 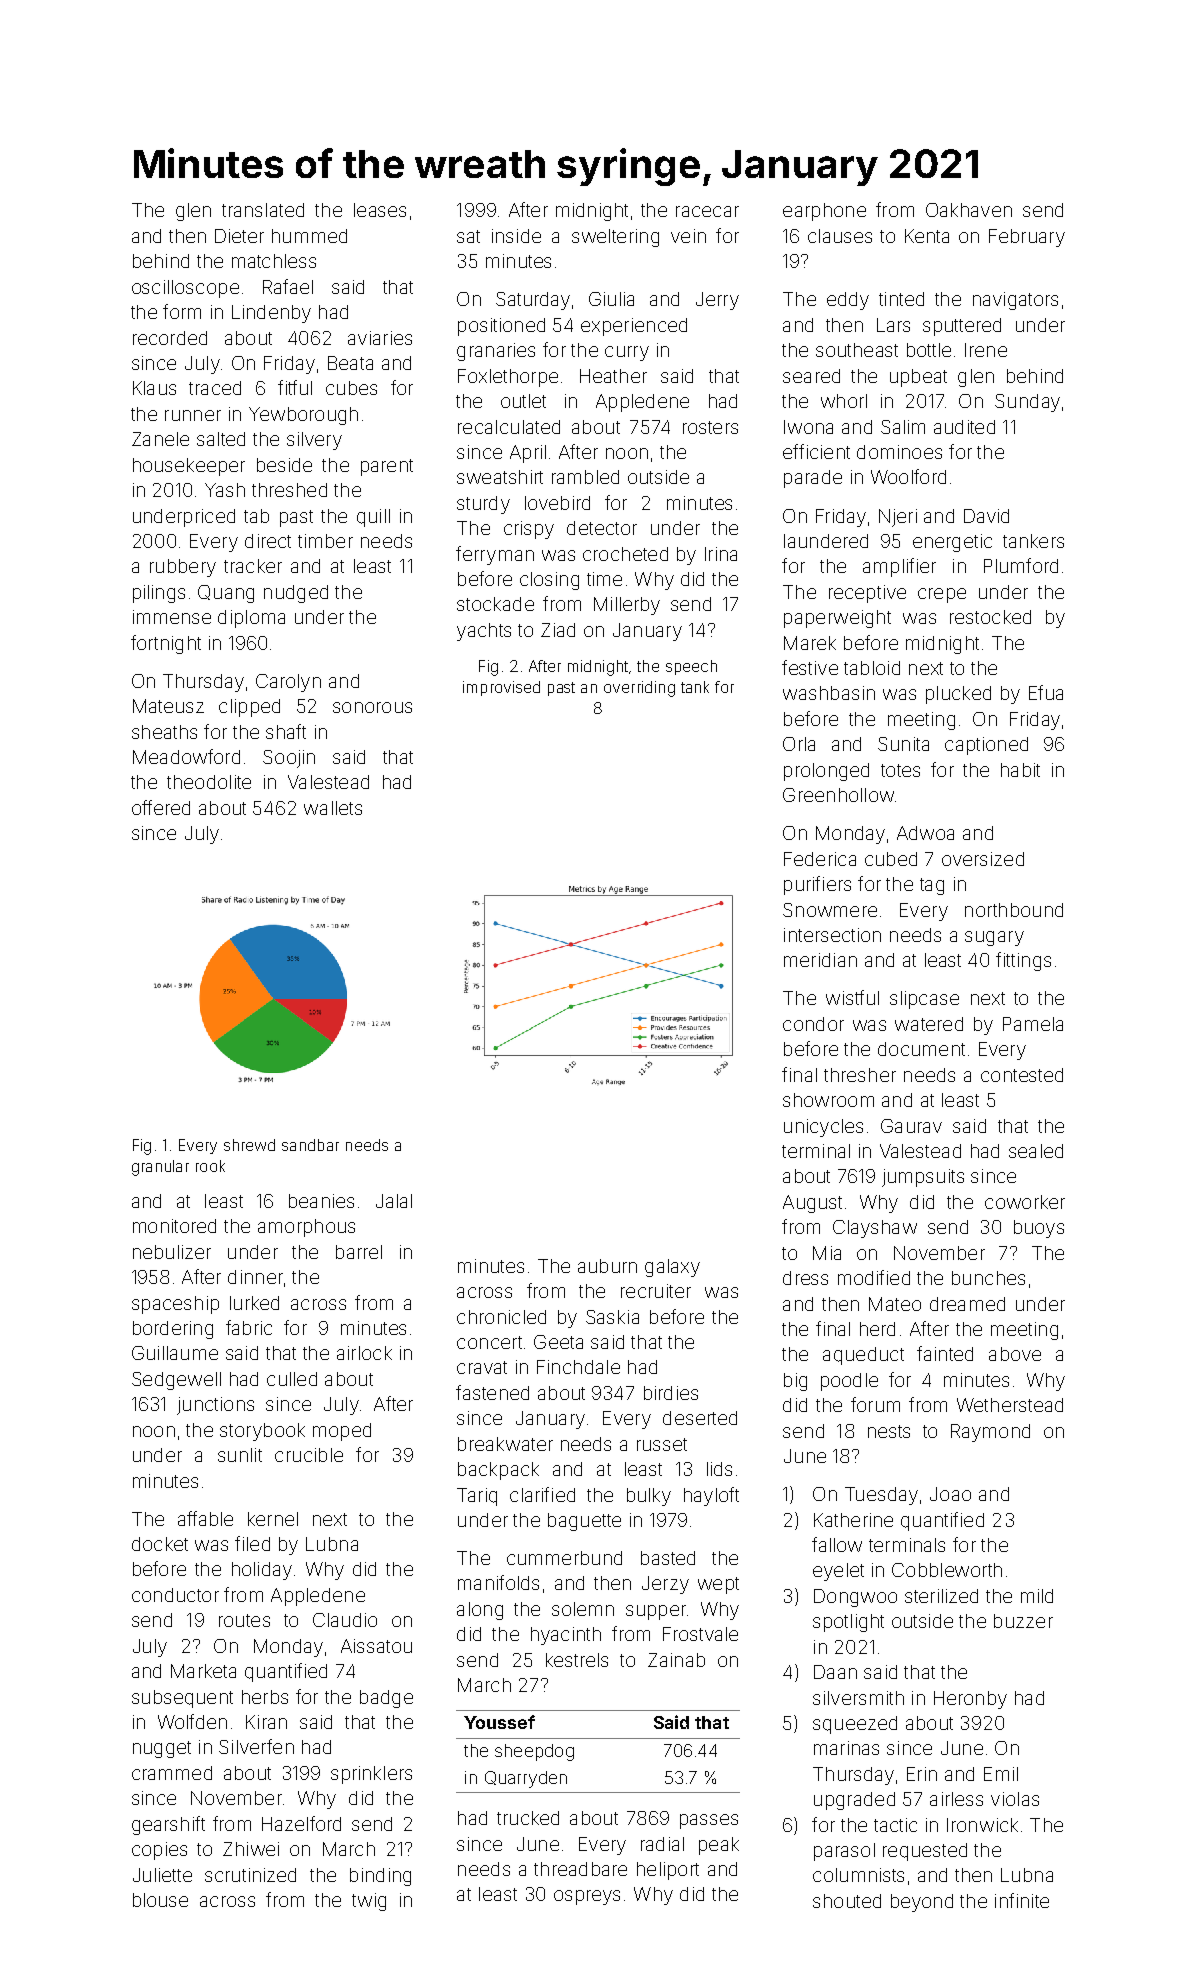 I want to click on Irina, so click(x=721, y=554).
